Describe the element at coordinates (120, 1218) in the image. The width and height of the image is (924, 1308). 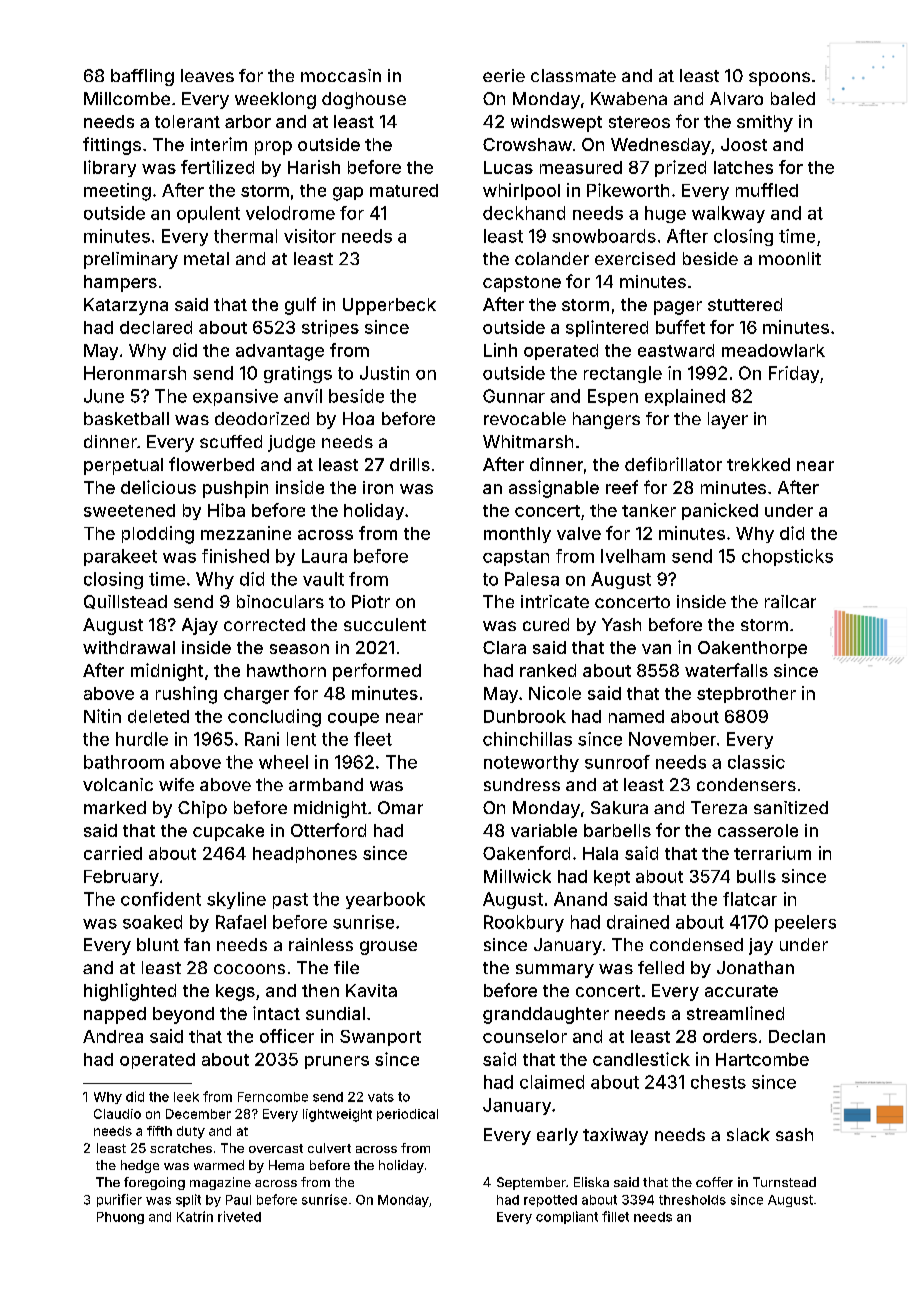
I see `Phuong` at that location.
